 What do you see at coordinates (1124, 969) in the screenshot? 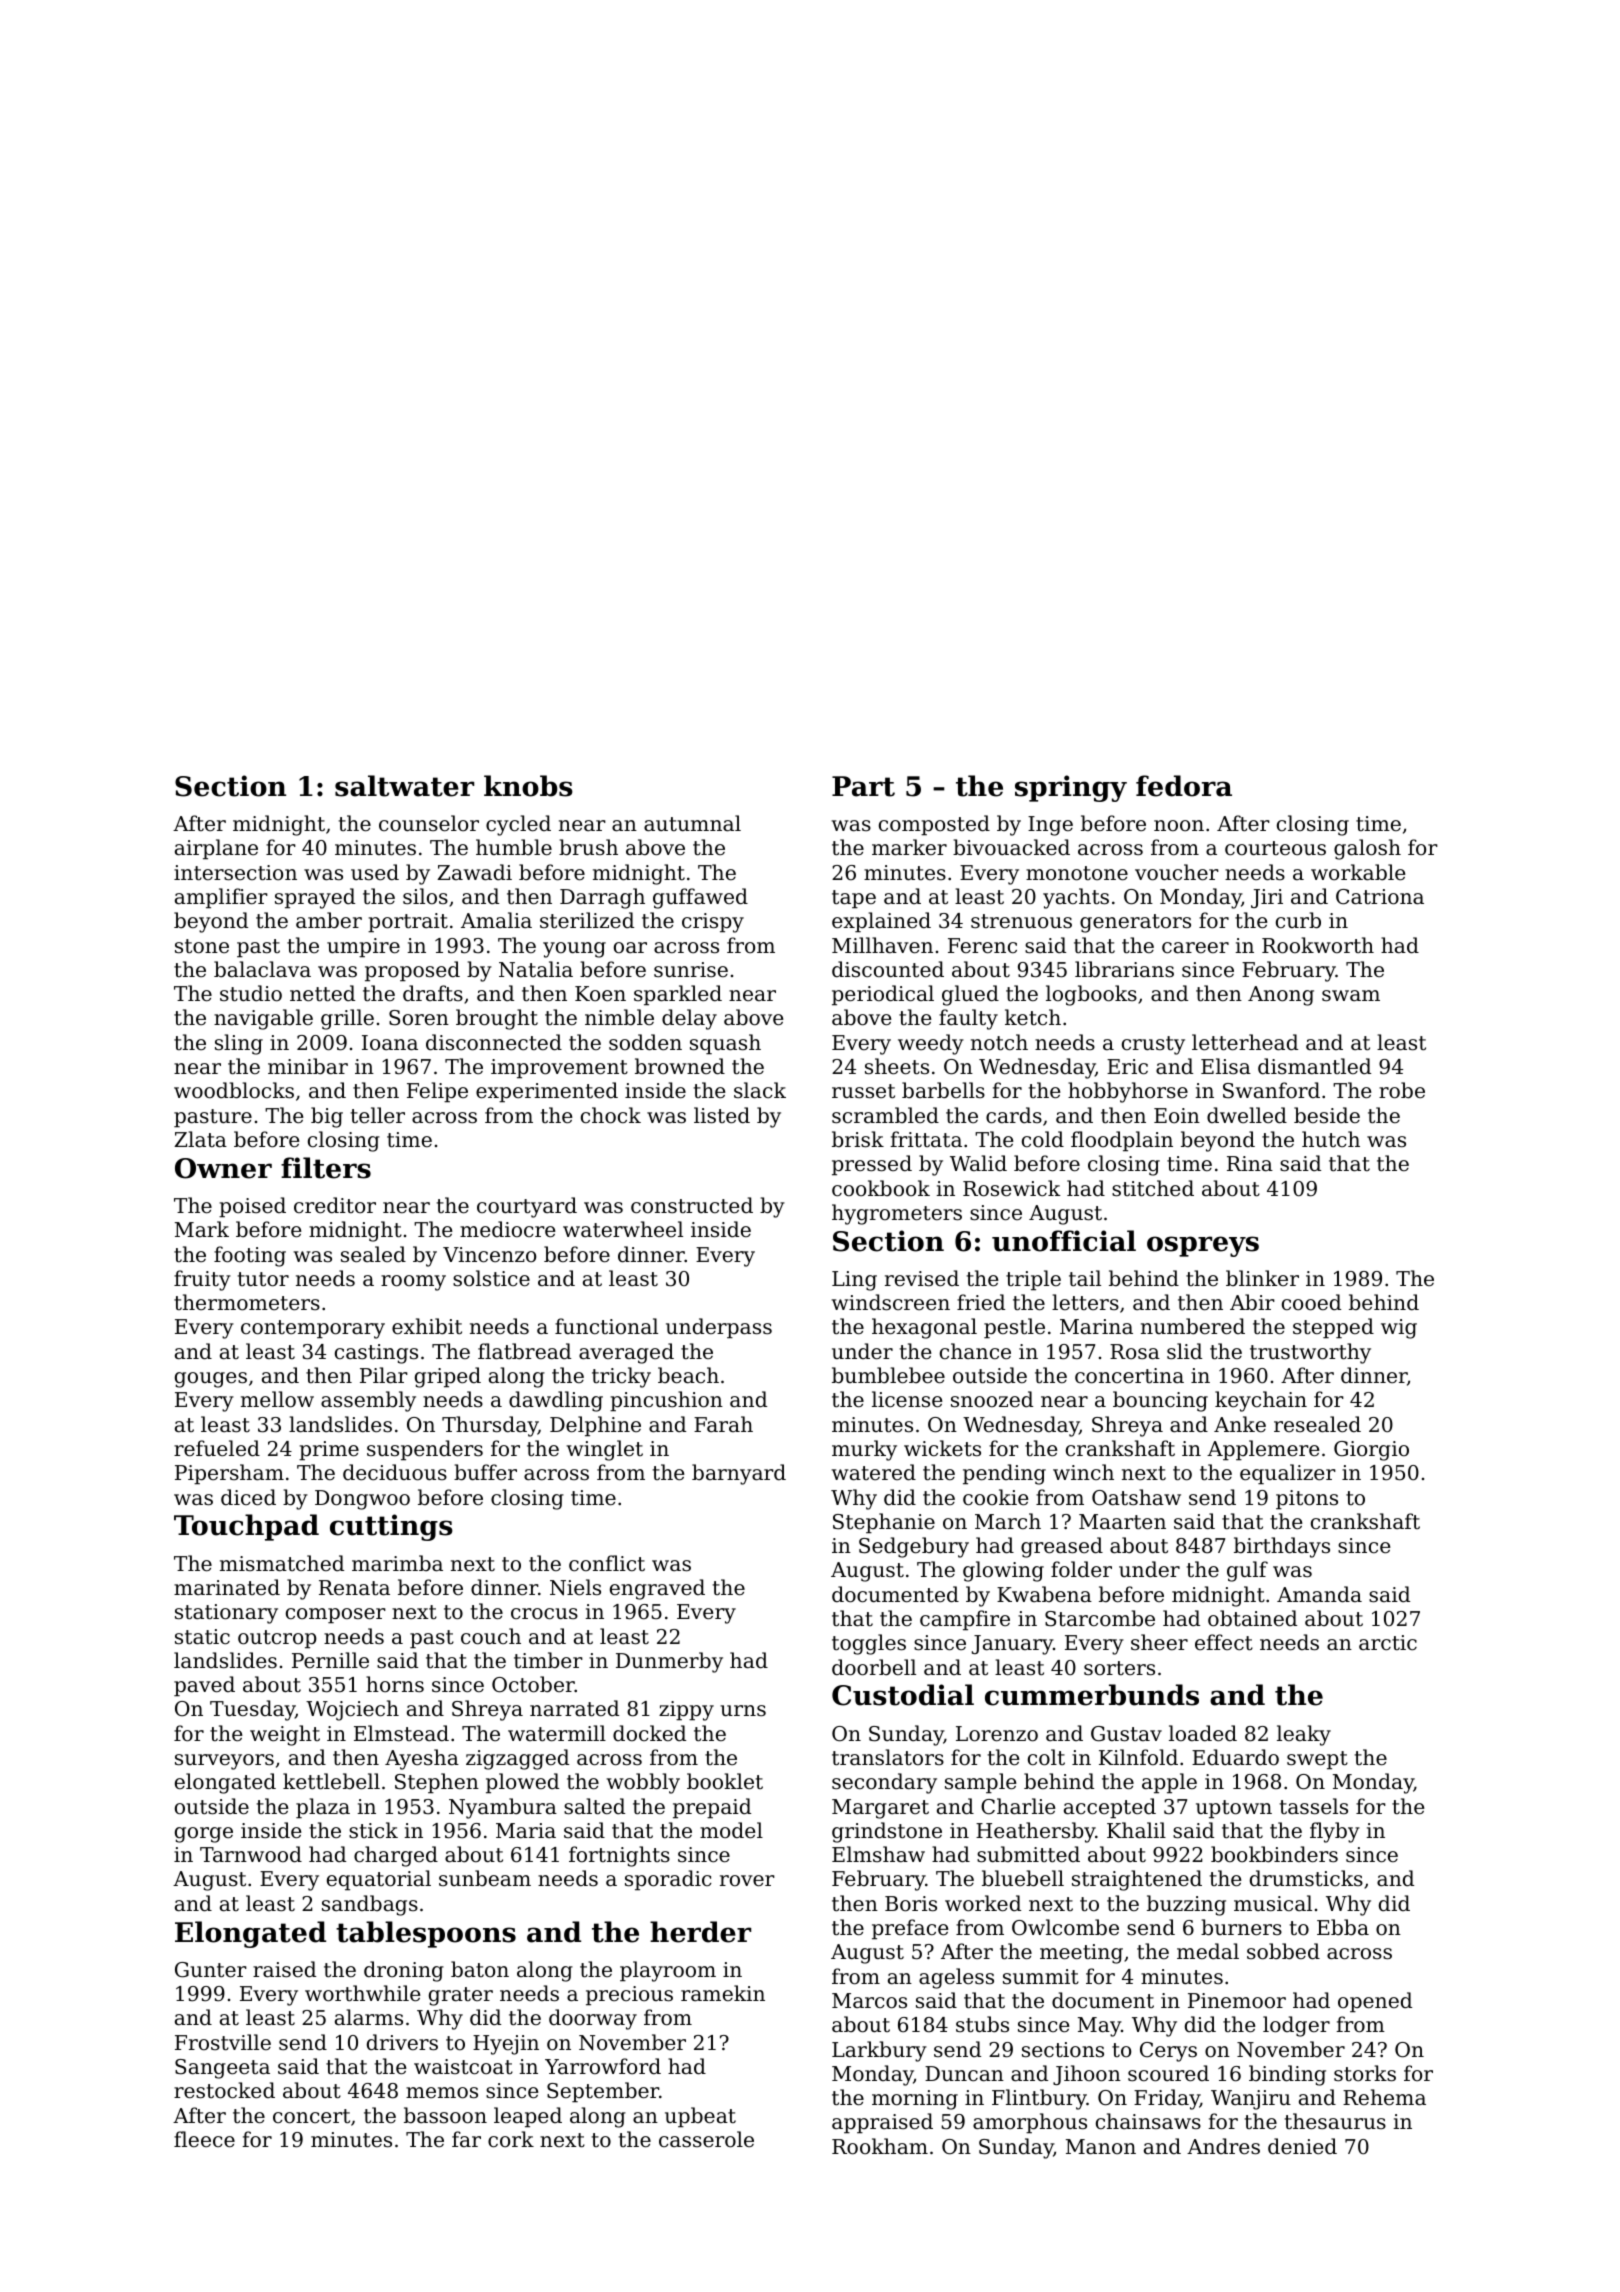
I see `librarians` at bounding box center [1124, 969].
